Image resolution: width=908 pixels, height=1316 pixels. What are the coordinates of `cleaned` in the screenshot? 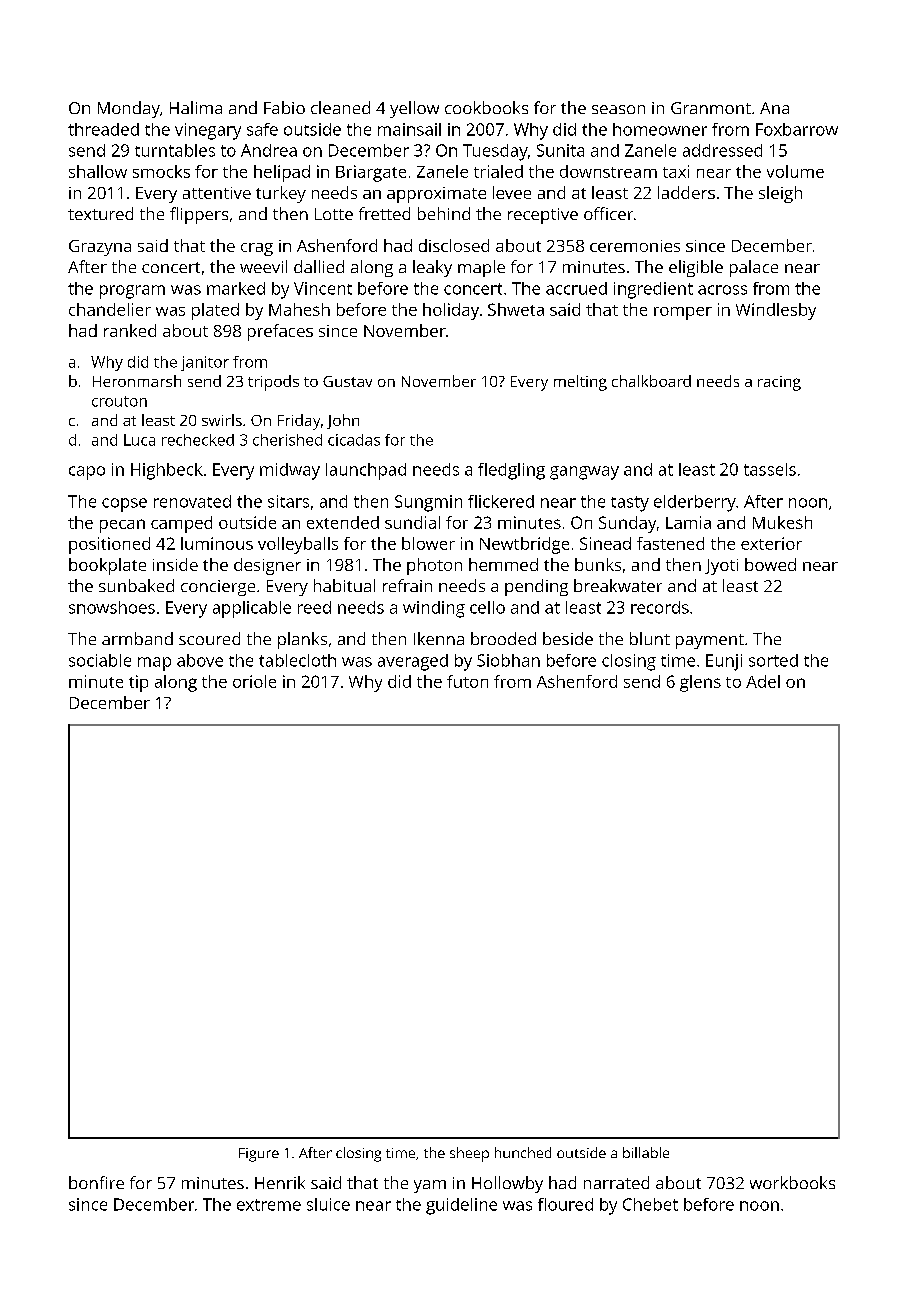 It's located at (340, 107).
